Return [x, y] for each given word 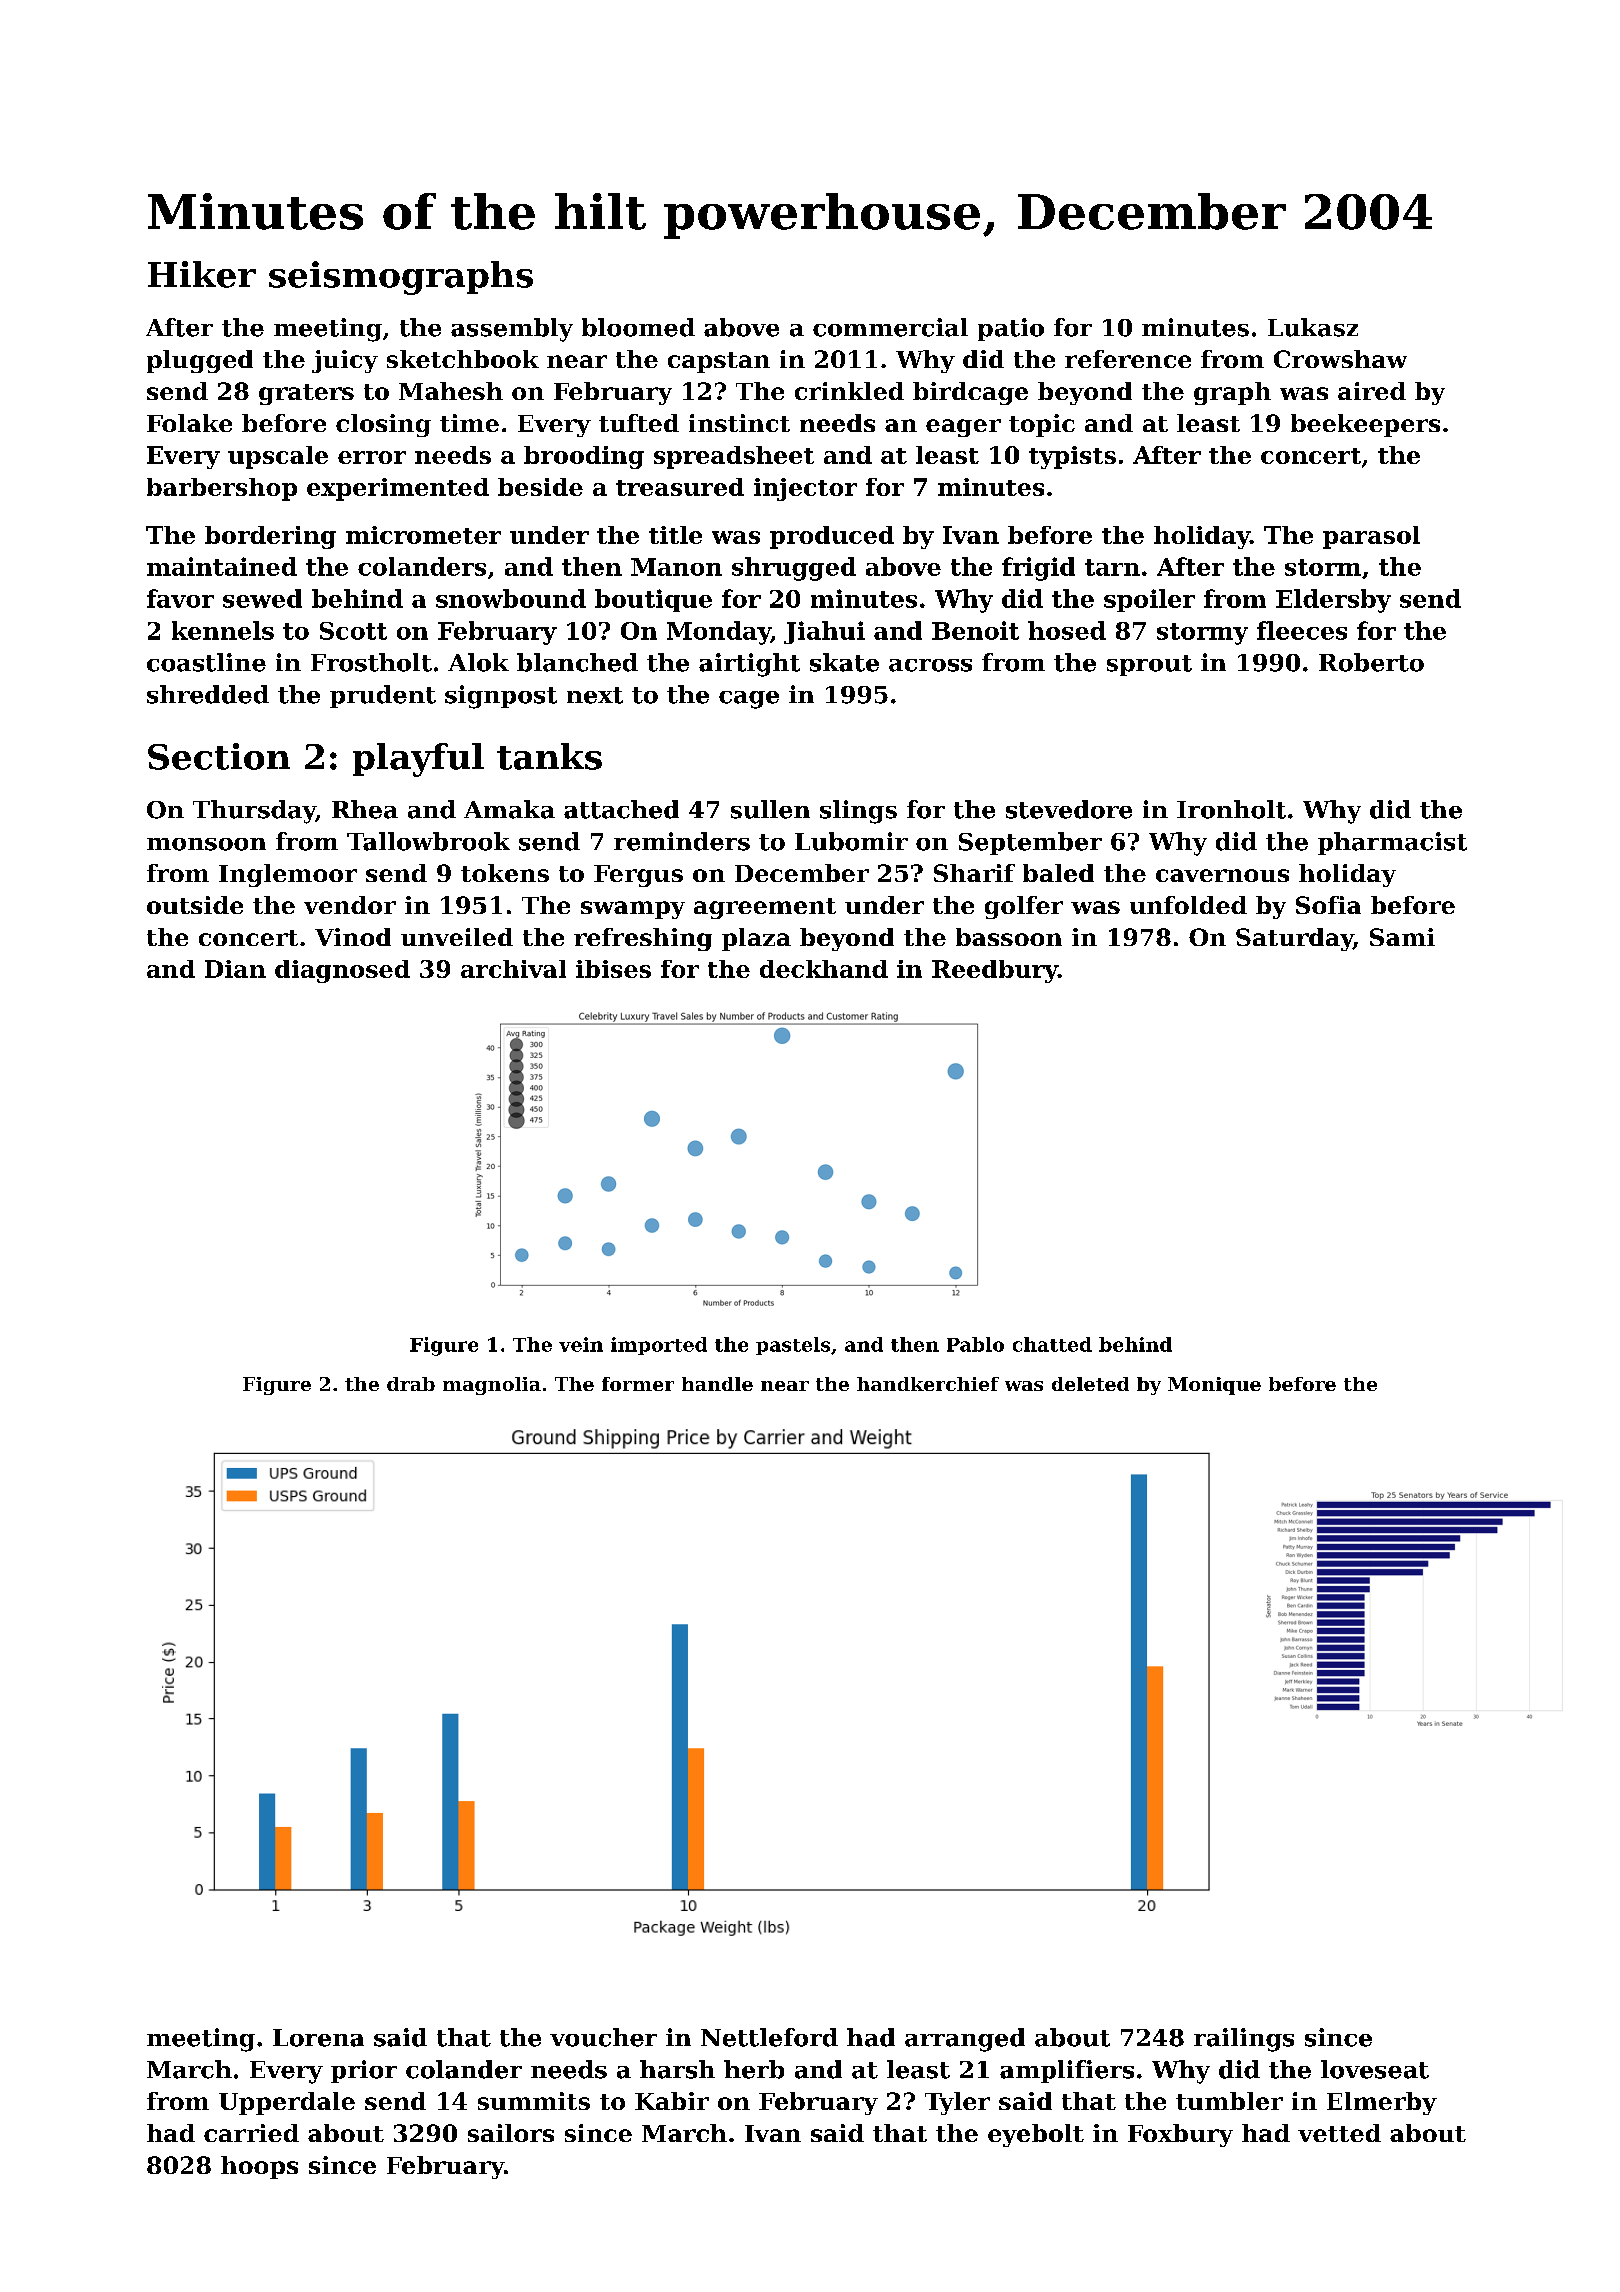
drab [411, 1384]
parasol [1371, 537]
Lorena [318, 2038]
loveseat [1375, 2069]
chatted [1052, 1344]
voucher [603, 2037]
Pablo [975, 1344]
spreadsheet [734, 457]
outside [195, 905]
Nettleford [769, 2037]
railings [1244, 2040]
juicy [345, 361]
